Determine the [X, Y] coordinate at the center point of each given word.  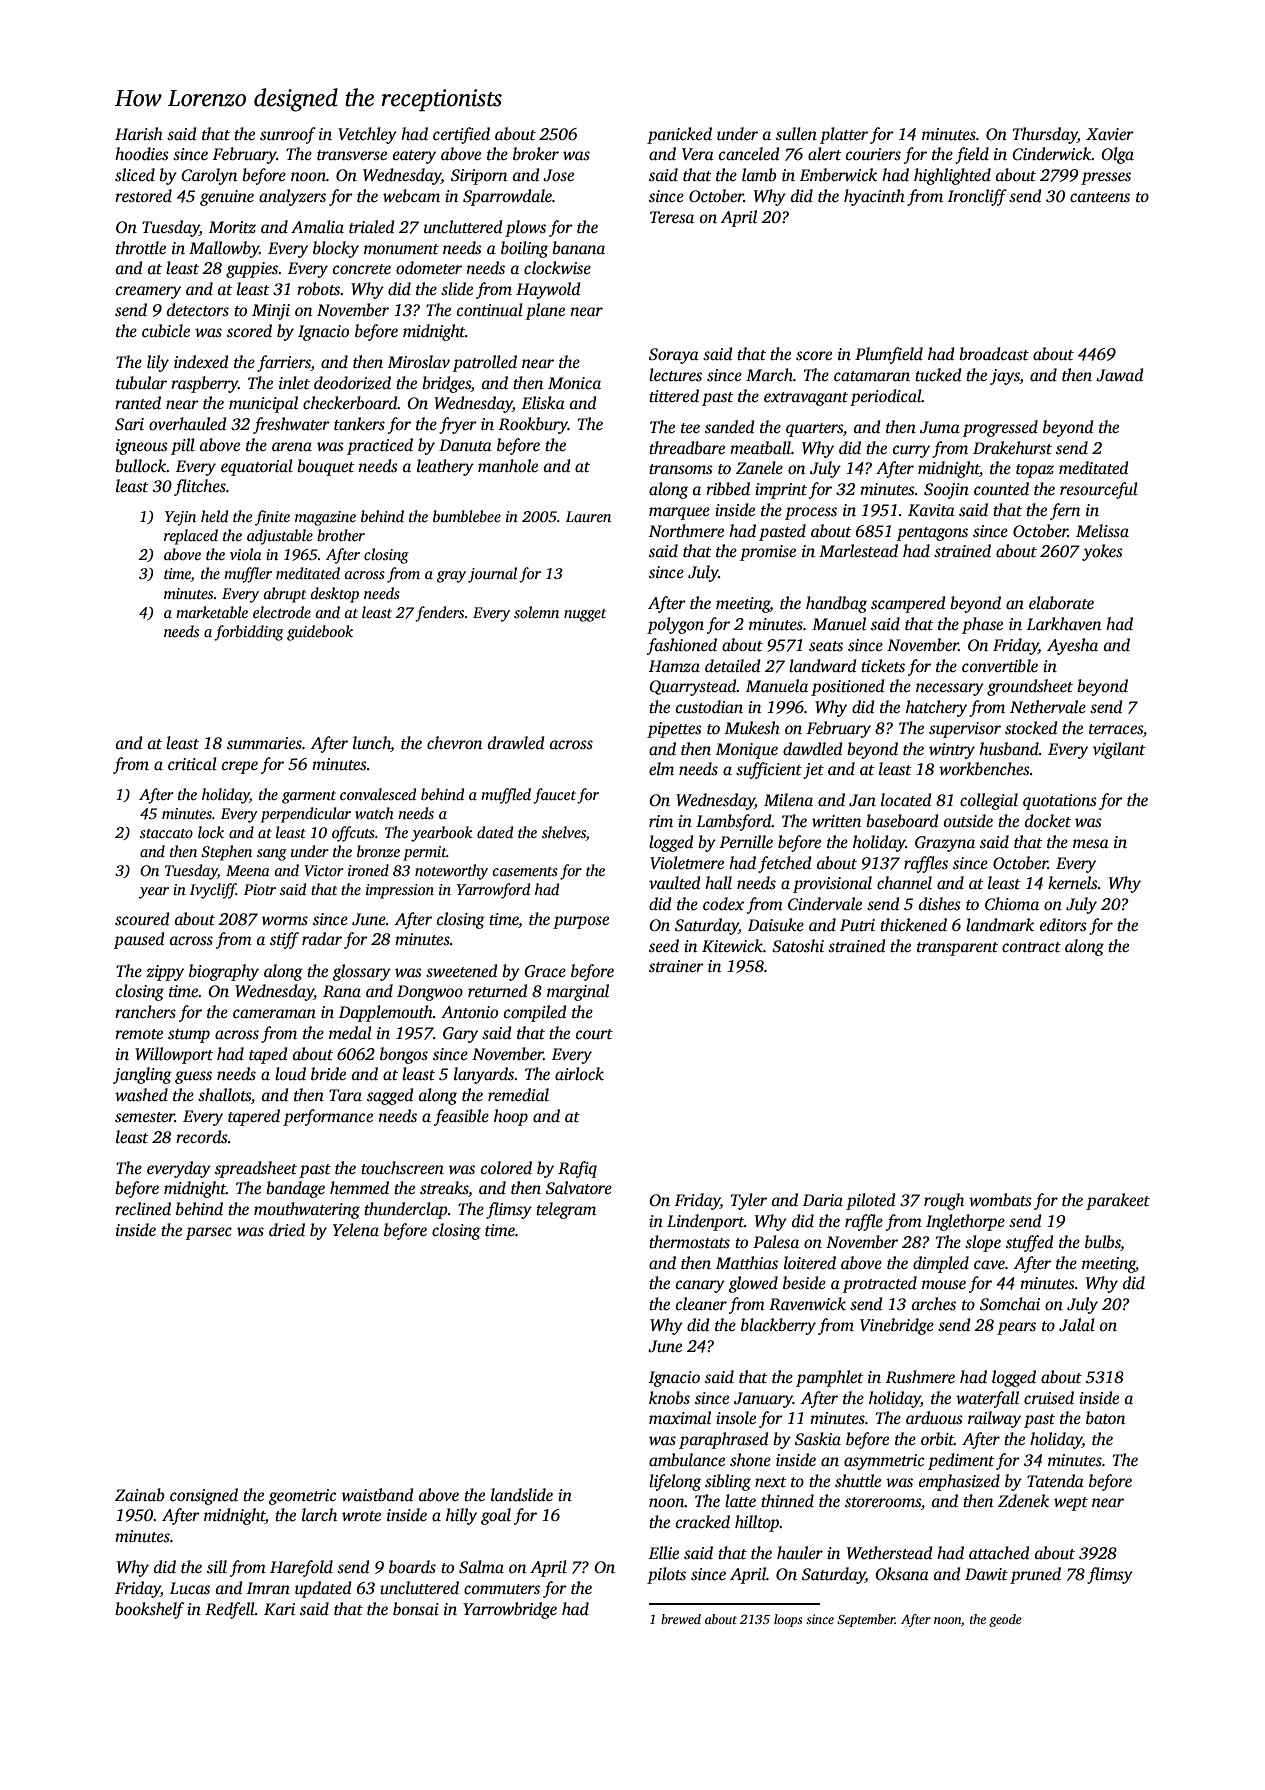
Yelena [356, 1230]
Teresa [672, 217]
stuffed [1029, 1243]
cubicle [166, 331]
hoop [511, 1117]
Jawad [1119, 375]
